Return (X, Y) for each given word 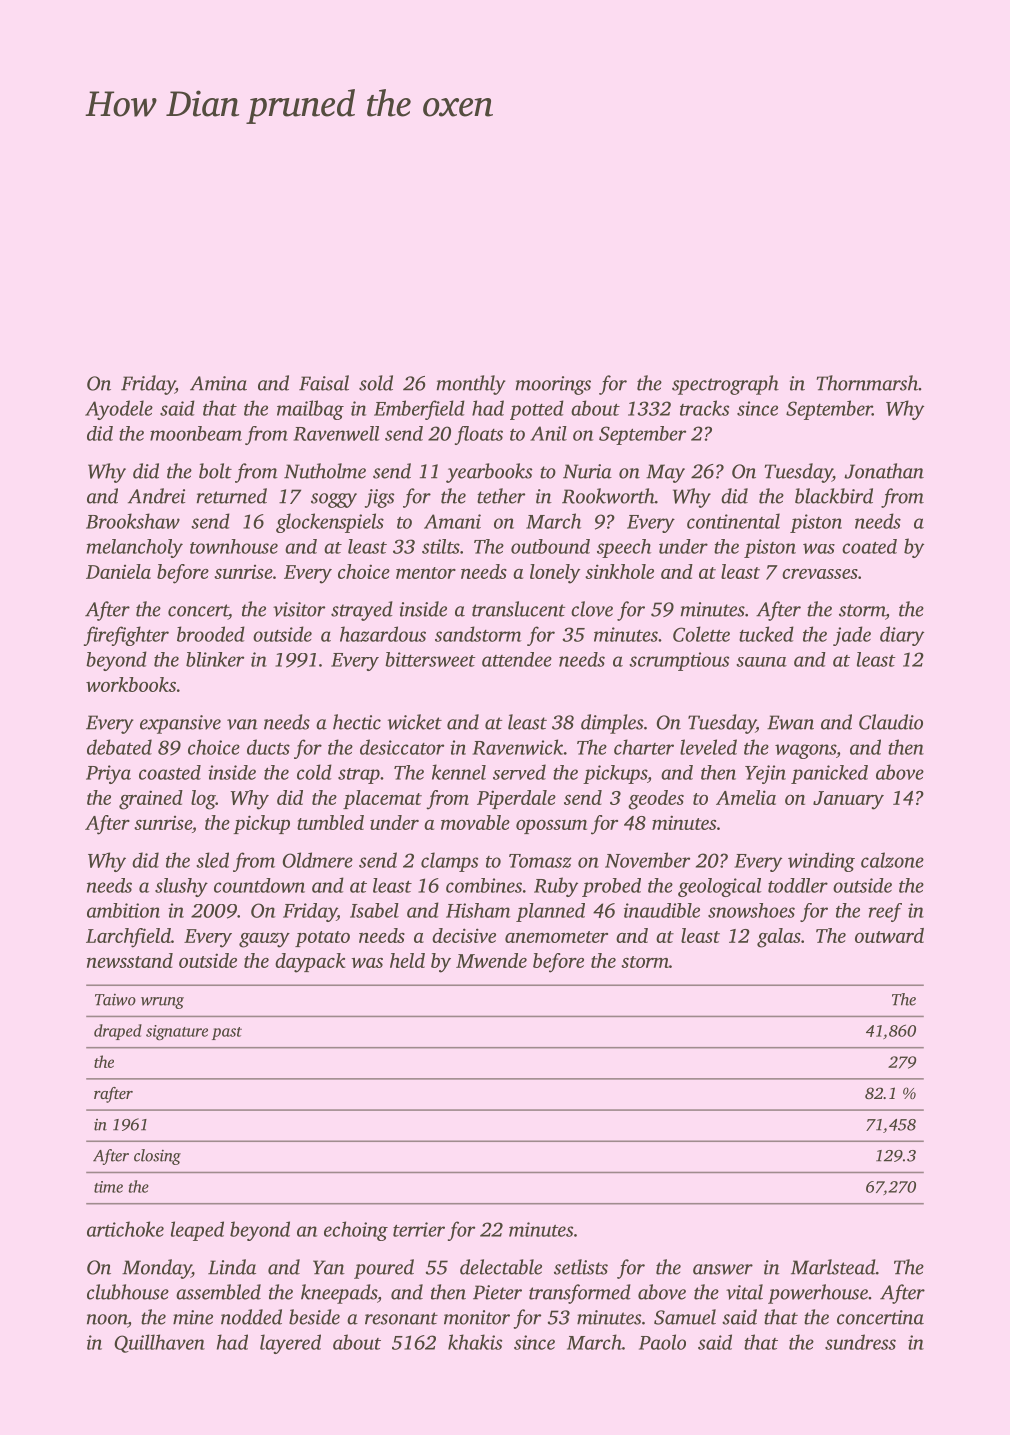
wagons (805, 751)
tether (501, 496)
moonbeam (196, 433)
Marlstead (833, 1267)
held (407, 960)
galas (779, 938)
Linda (232, 1267)
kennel (459, 772)
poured (384, 1269)
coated (869, 546)
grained (151, 800)
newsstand (130, 960)
